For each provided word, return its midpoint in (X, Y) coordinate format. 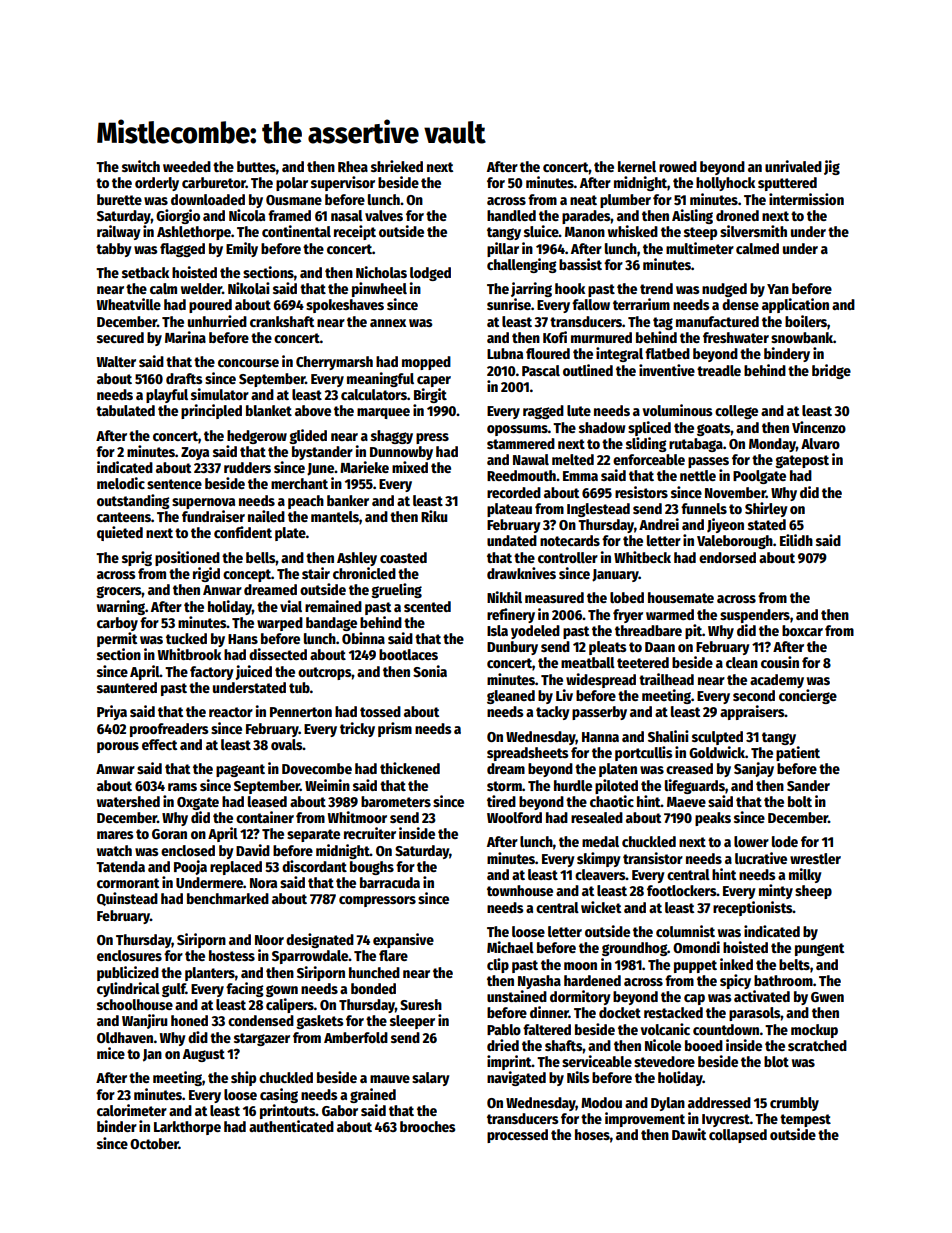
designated (320, 940)
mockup (814, 1031)
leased (267, 801)
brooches (428, 1126)
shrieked (397, 166)
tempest (805, 1120)
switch (141, 166)
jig (832, 167)
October (154, 1143)
